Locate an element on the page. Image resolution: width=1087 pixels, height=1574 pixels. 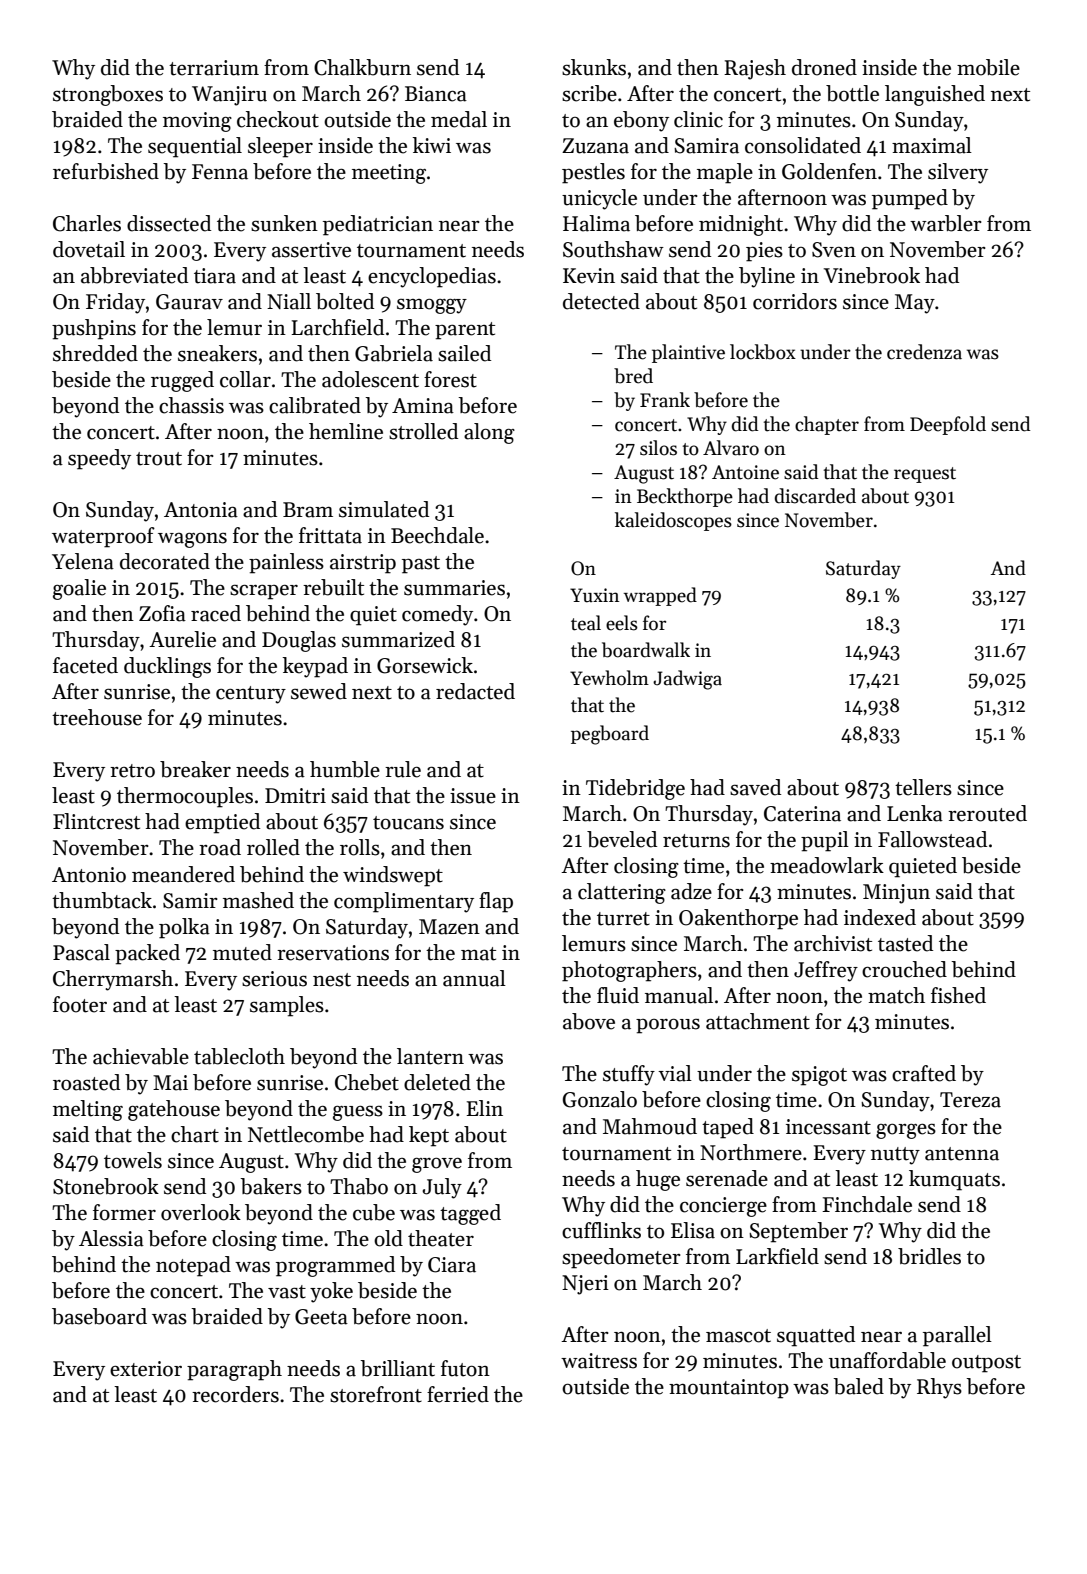
spigot is located at coordinates (819, 1076).
